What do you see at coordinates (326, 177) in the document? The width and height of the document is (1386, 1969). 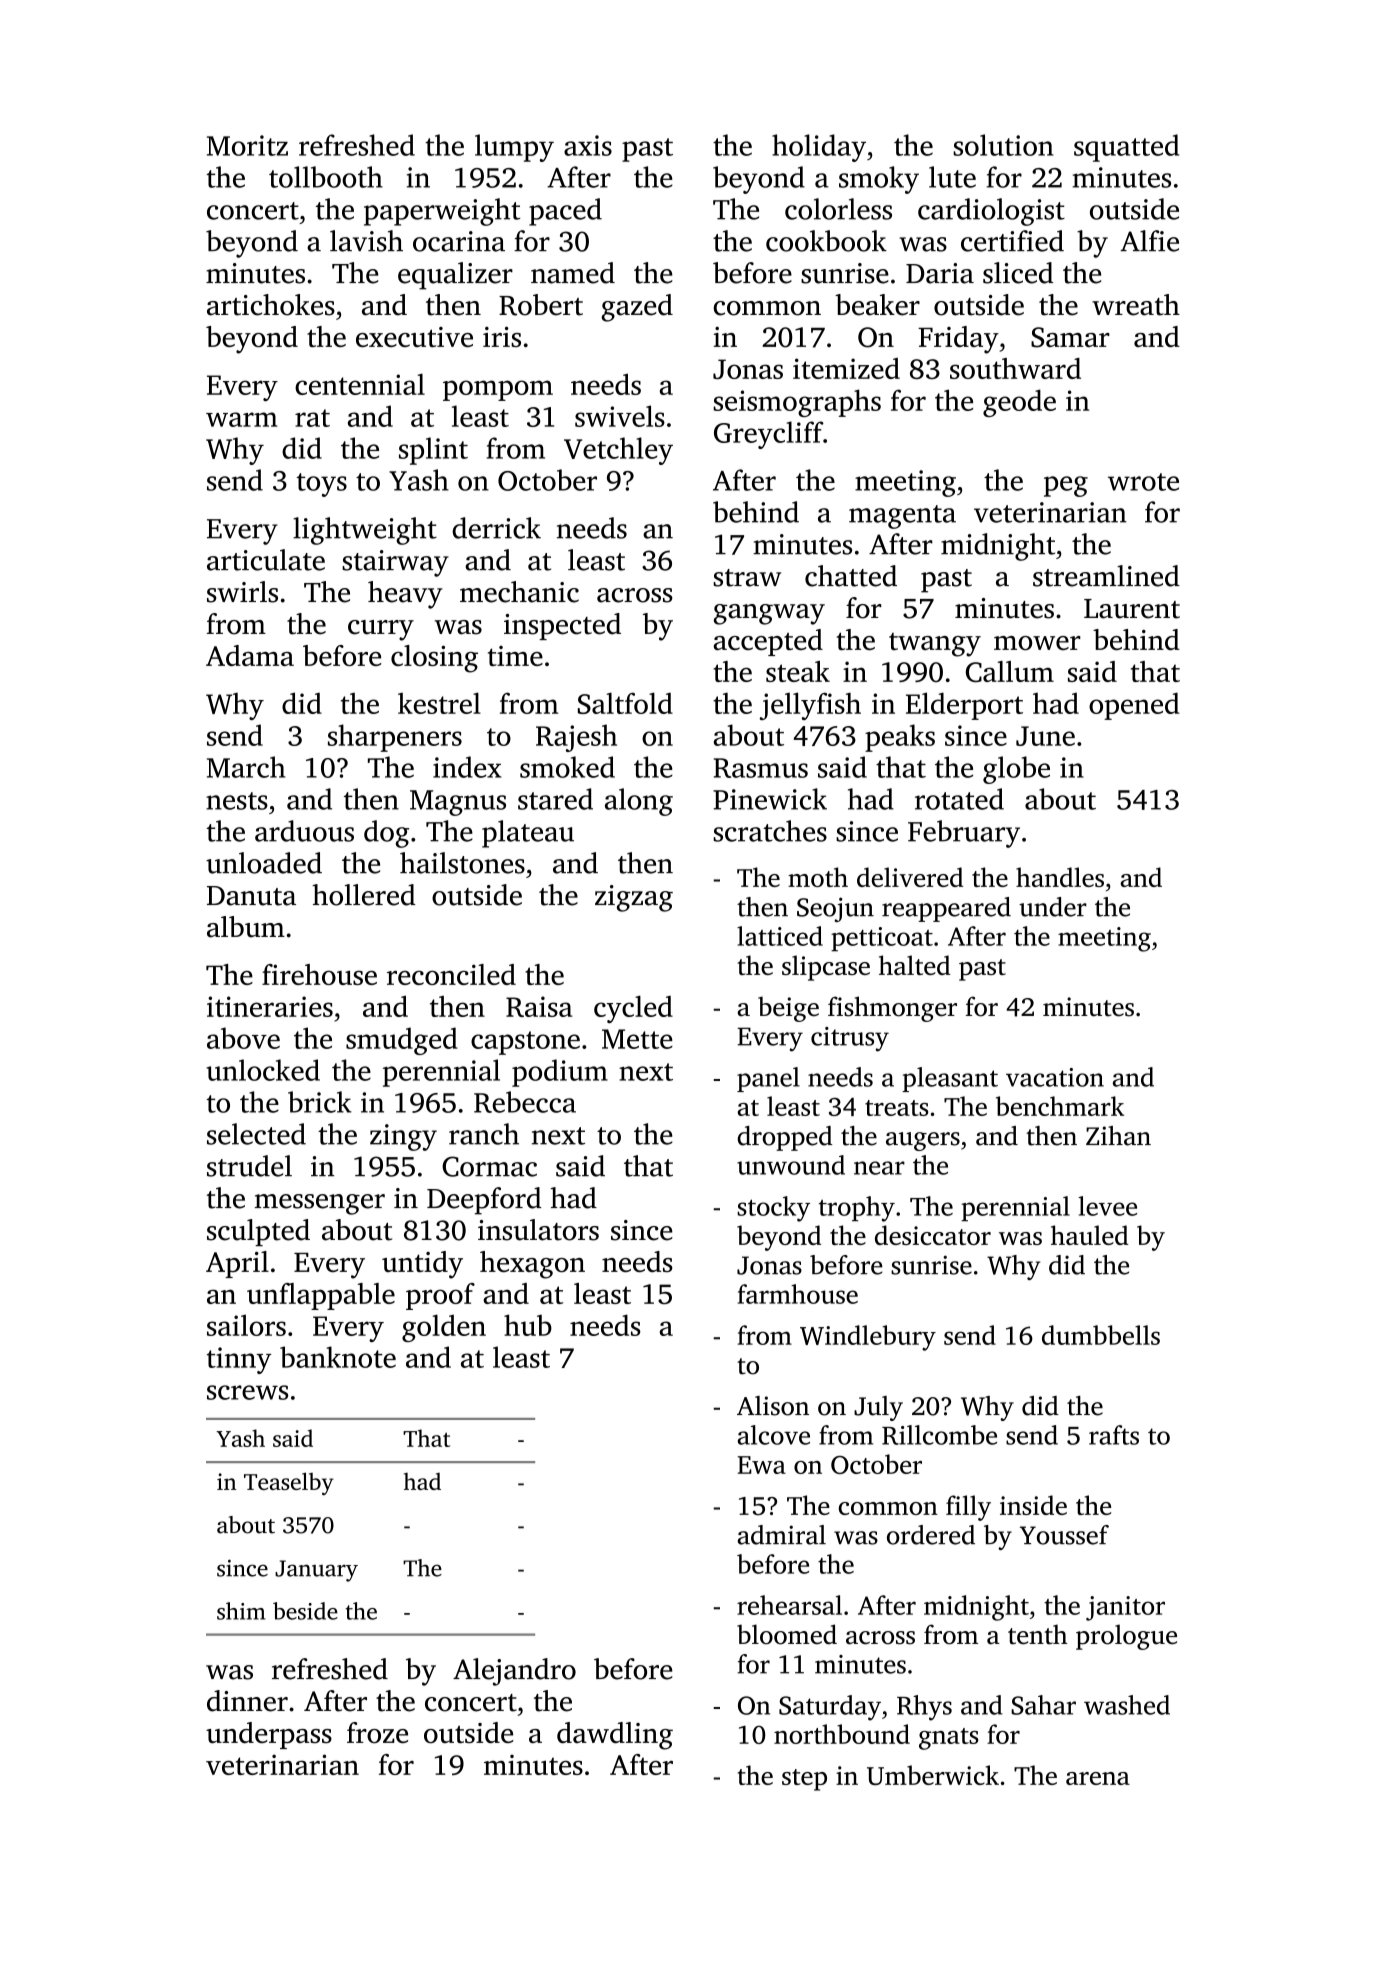 I see `tollbooth` at bounding box center [326, 177].
